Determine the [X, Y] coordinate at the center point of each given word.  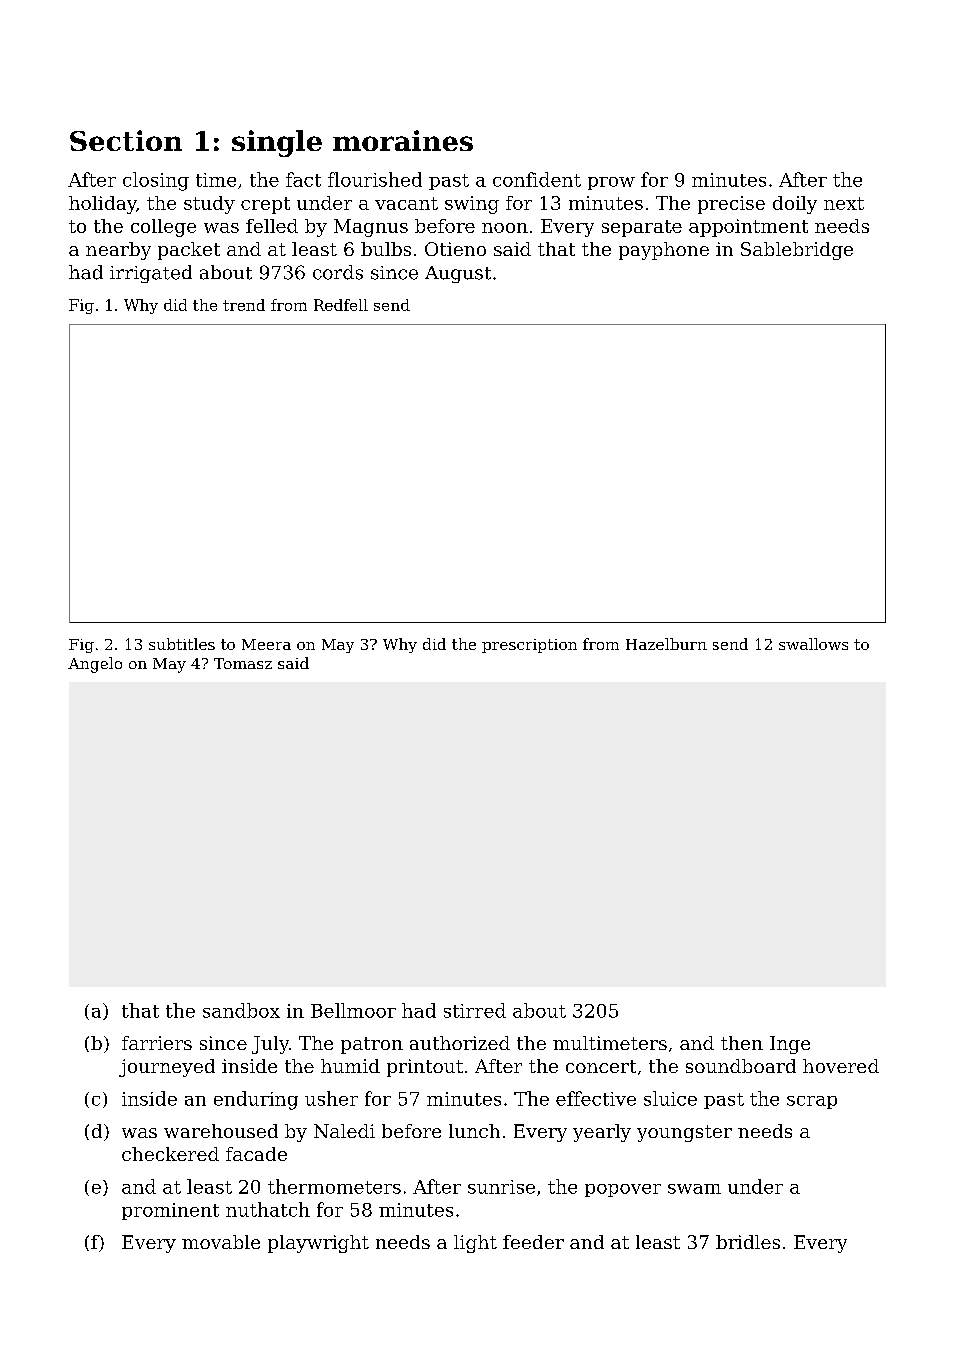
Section [126, 140]
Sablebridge [797, 251]
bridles [748, 1242]
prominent [170, 1211]
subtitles [182, 644]
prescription [529, 646]
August [458, 274]
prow [611, 183]
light [475, 1244]
